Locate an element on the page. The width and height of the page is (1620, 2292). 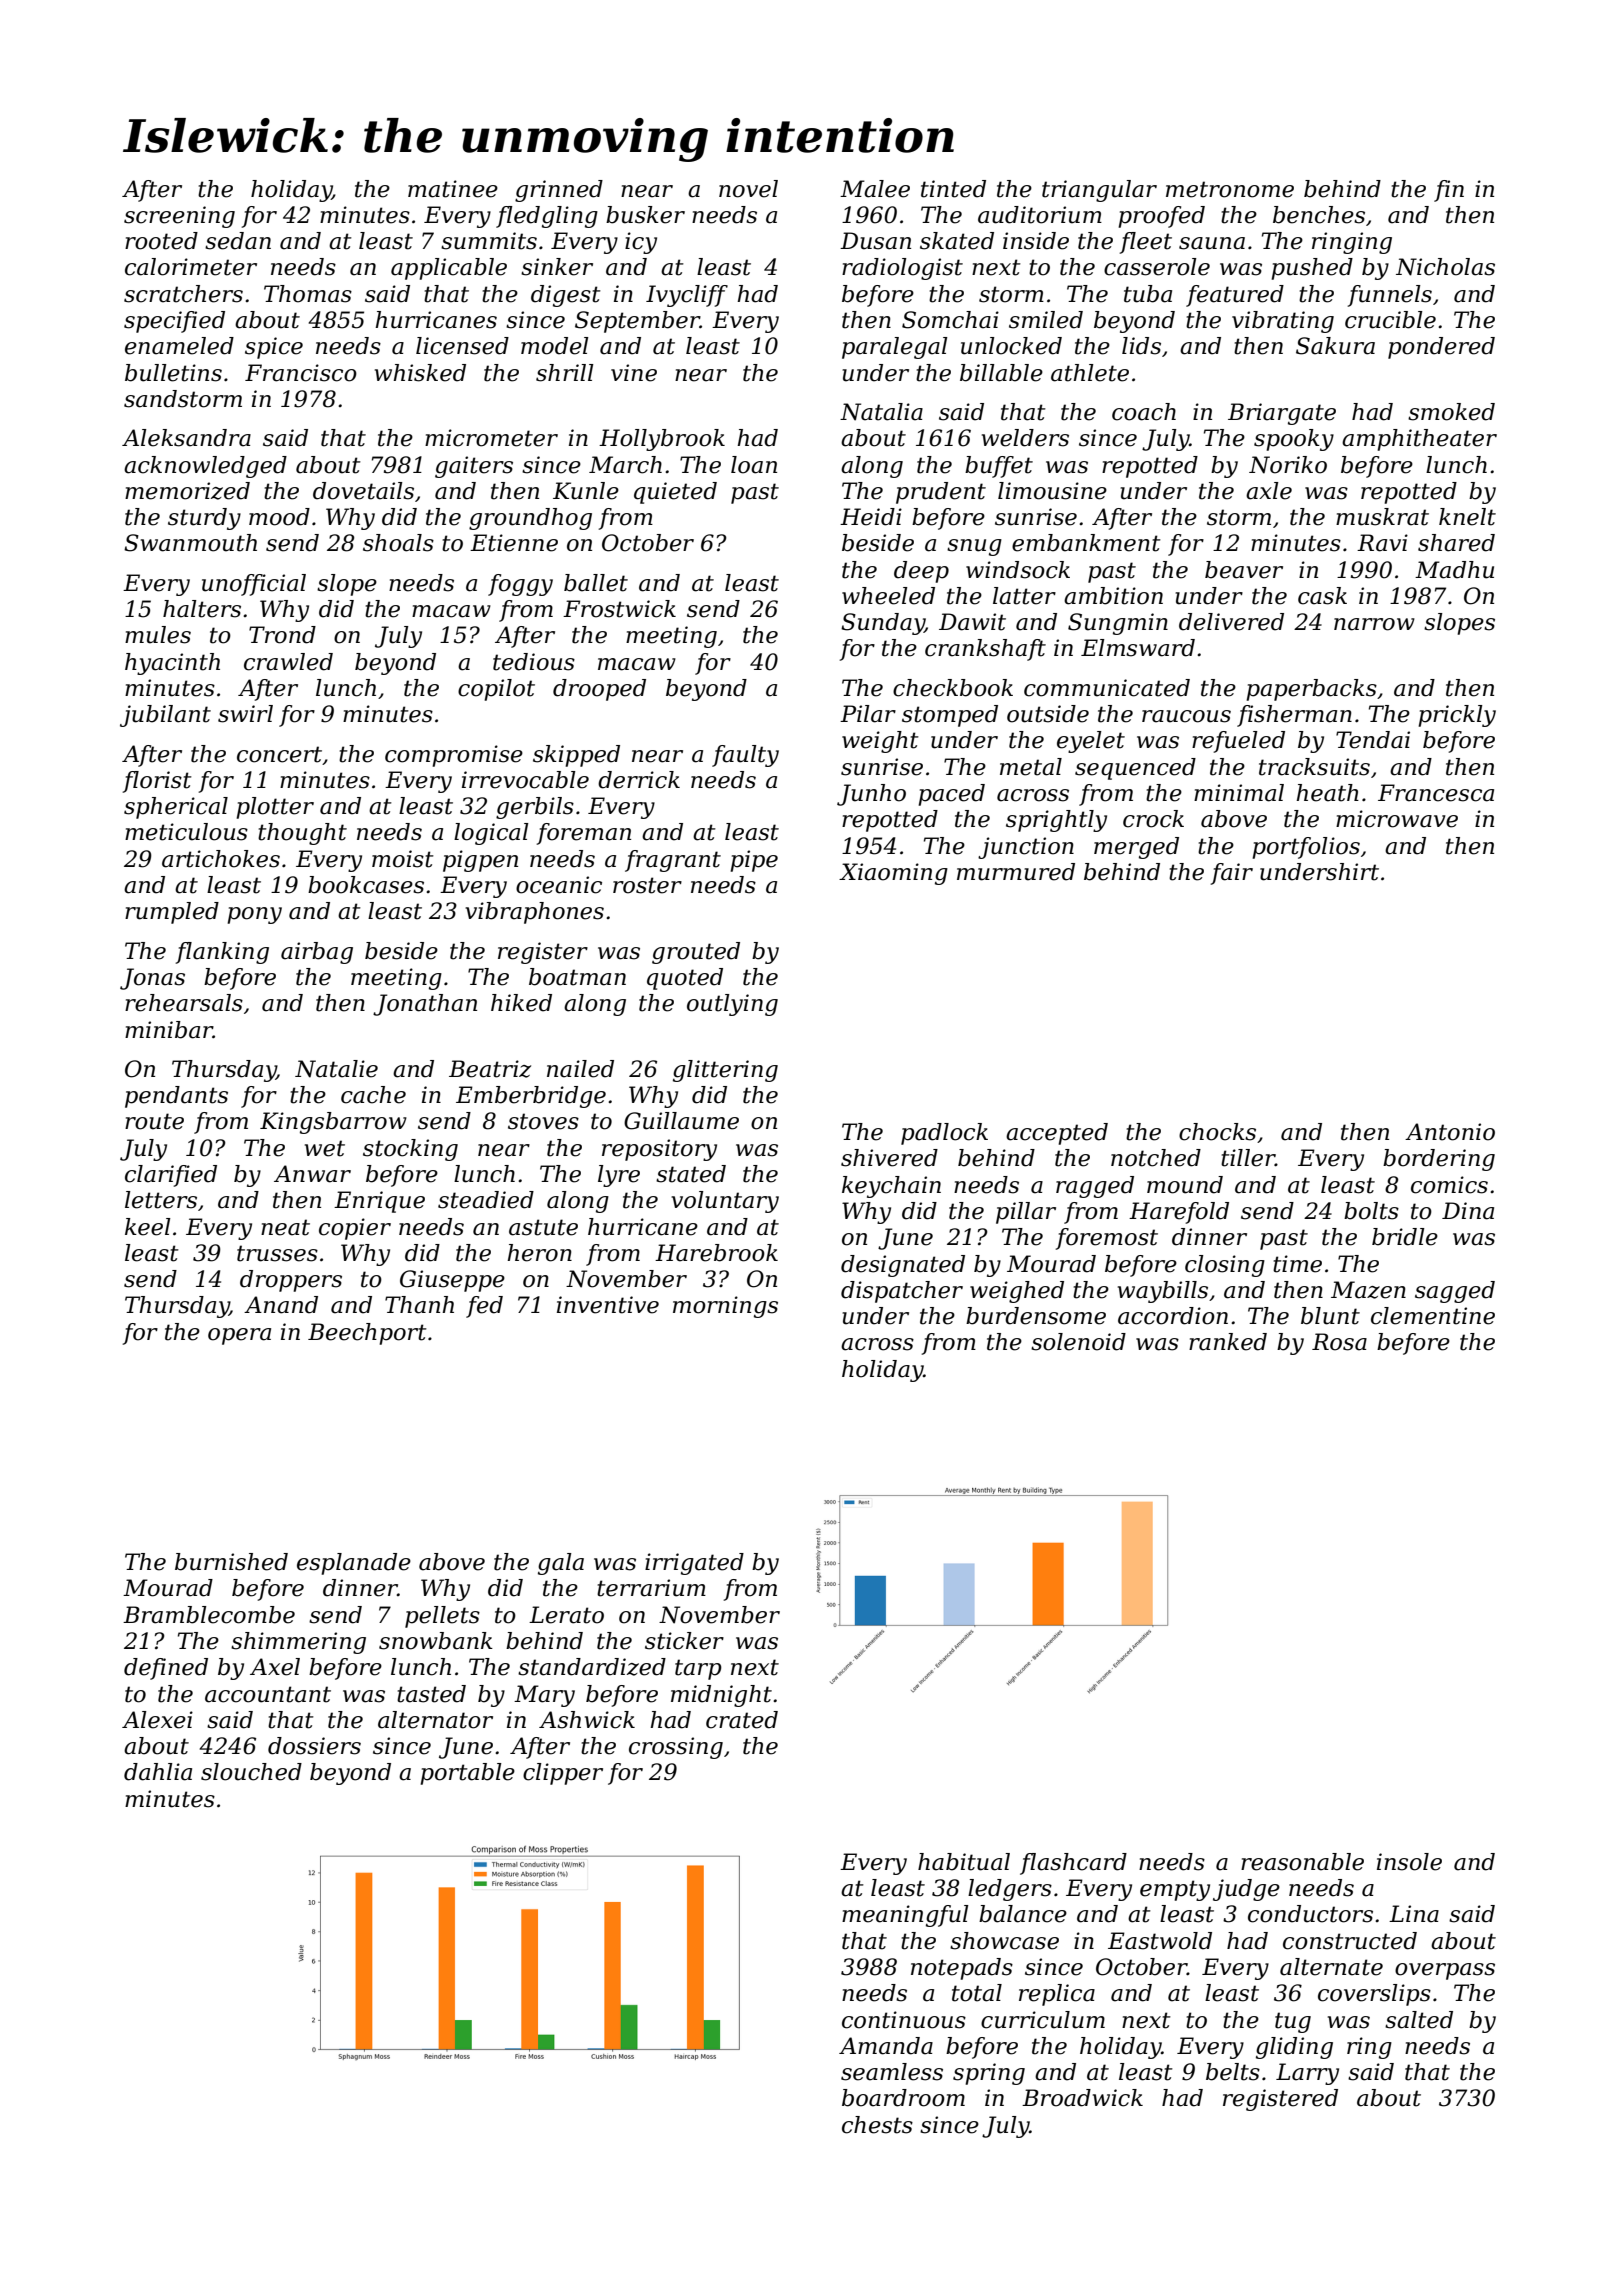
metronome is located at coordinates (1230, 189).
